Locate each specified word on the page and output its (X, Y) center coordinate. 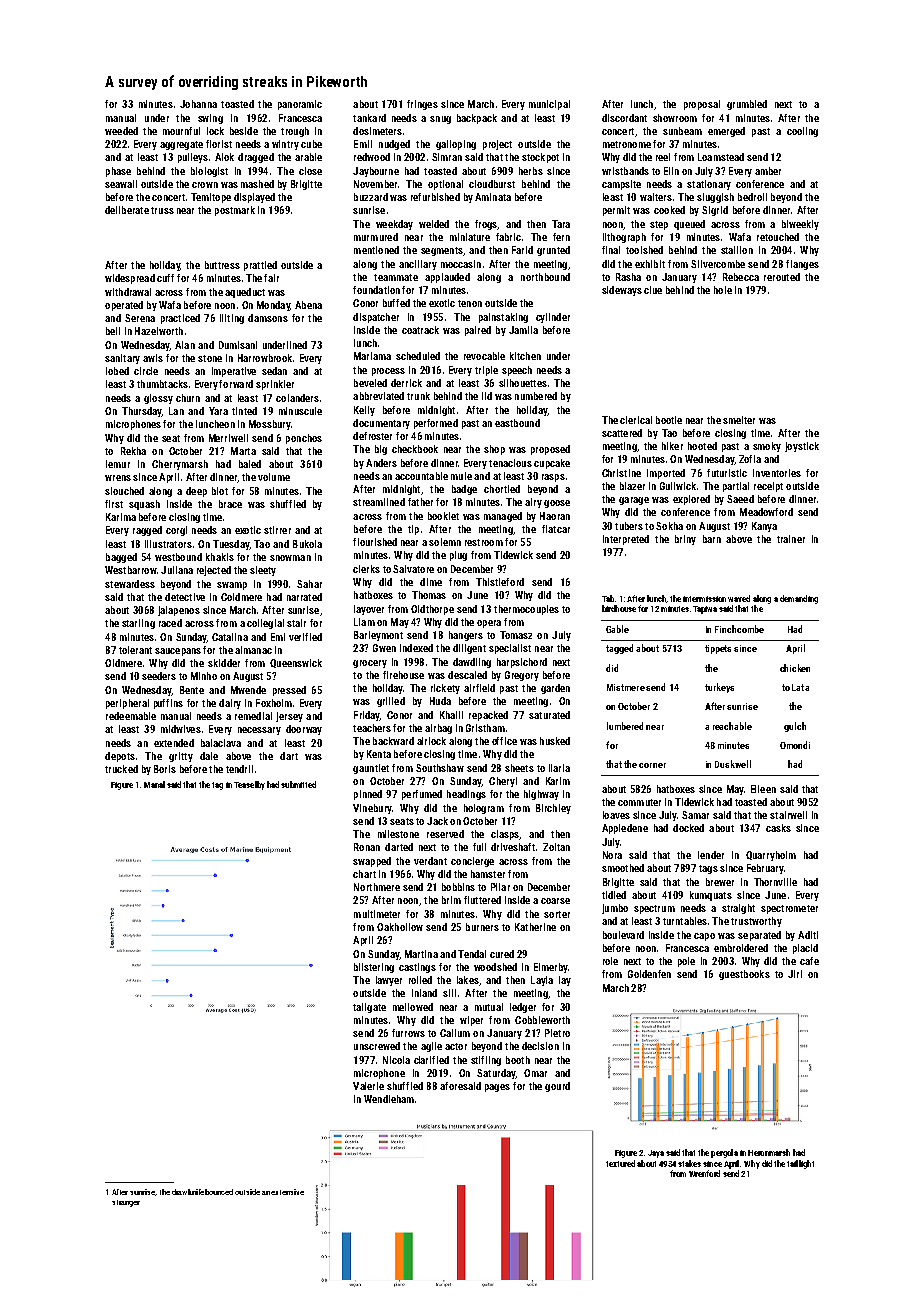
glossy (158, 399)
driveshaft (513, 847)
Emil (363, 144)
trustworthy (756, 922)
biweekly (800, 225)
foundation (376, 290)
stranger (126, 1203)
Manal (154, 784)
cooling (802, 132)
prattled (260, 266)
